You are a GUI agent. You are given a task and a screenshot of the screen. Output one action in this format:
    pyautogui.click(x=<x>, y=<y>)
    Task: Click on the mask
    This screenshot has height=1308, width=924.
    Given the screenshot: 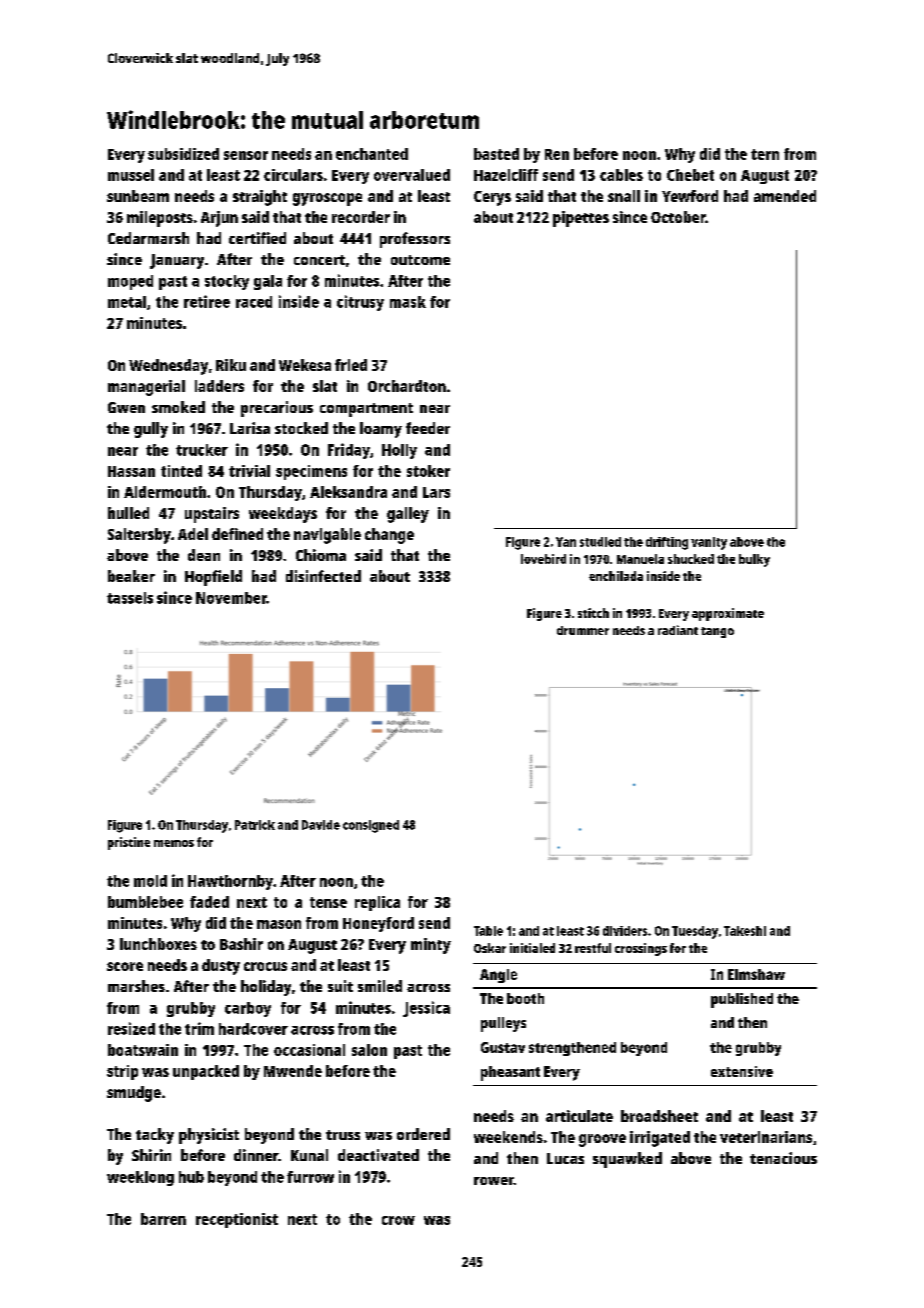 What is the action you would take?
    pyautogui.click(x=408, y=302)
